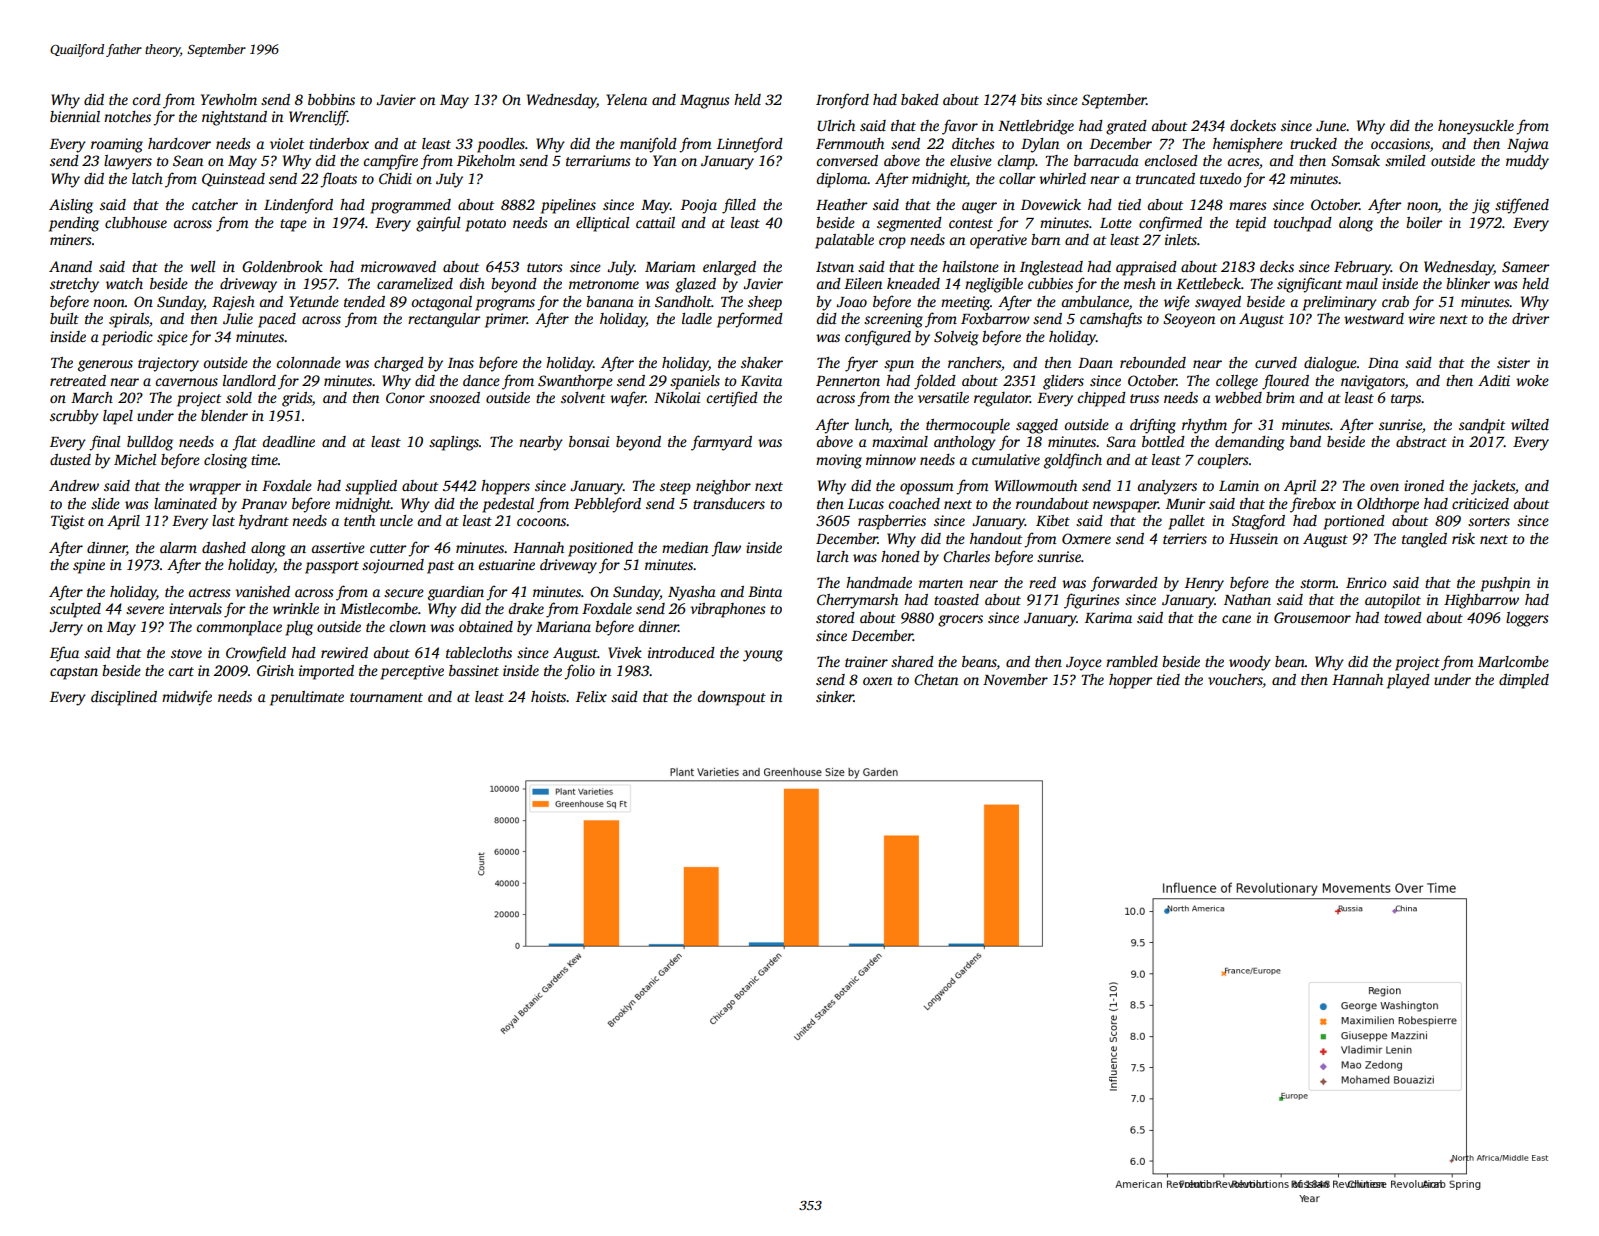 The height and width of the screenshot is (1236, 1599). I want to click on Rajesh, so click(233, 303).
